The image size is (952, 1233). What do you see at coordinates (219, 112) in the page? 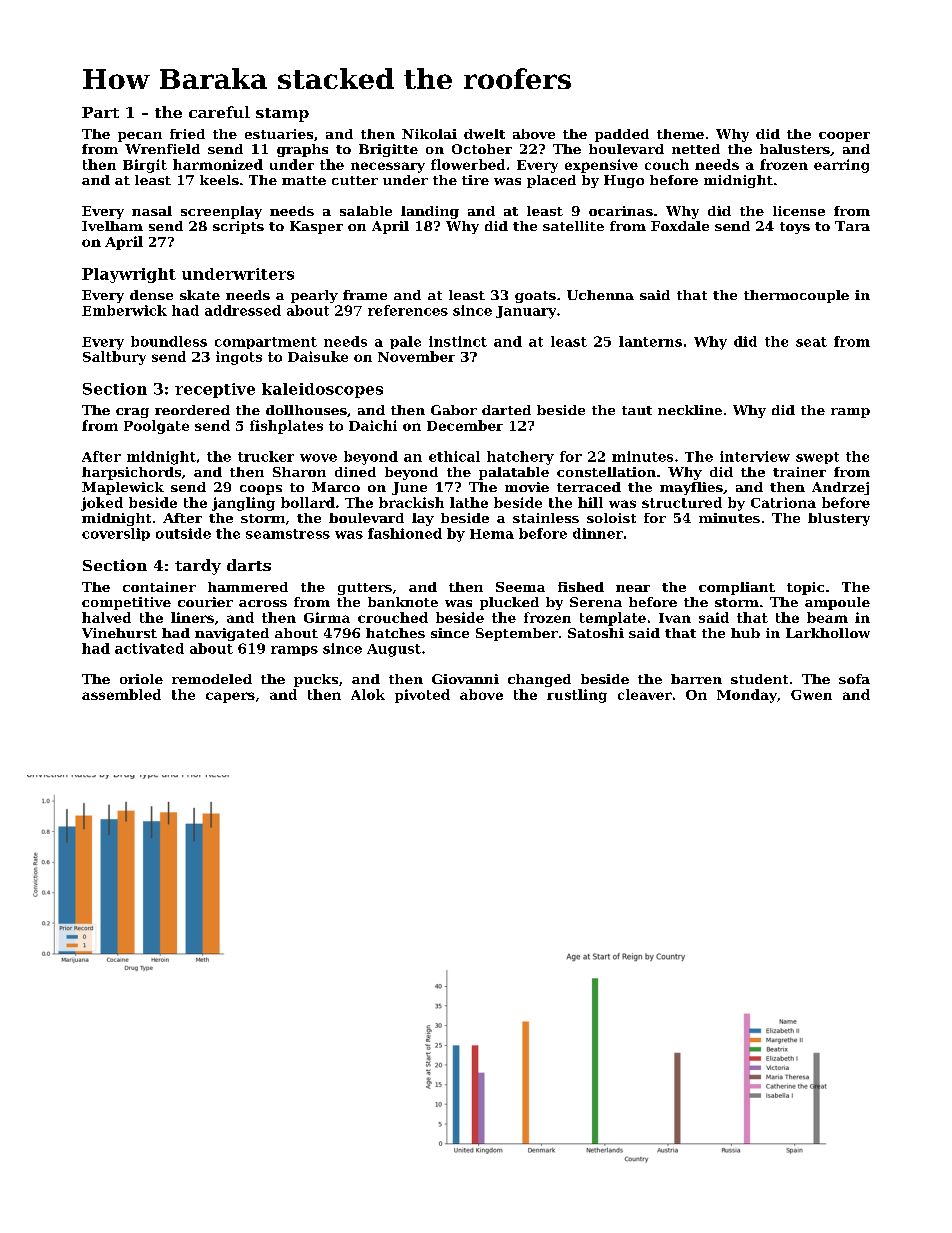
I see `careful` at bounding box center [219, 112].
